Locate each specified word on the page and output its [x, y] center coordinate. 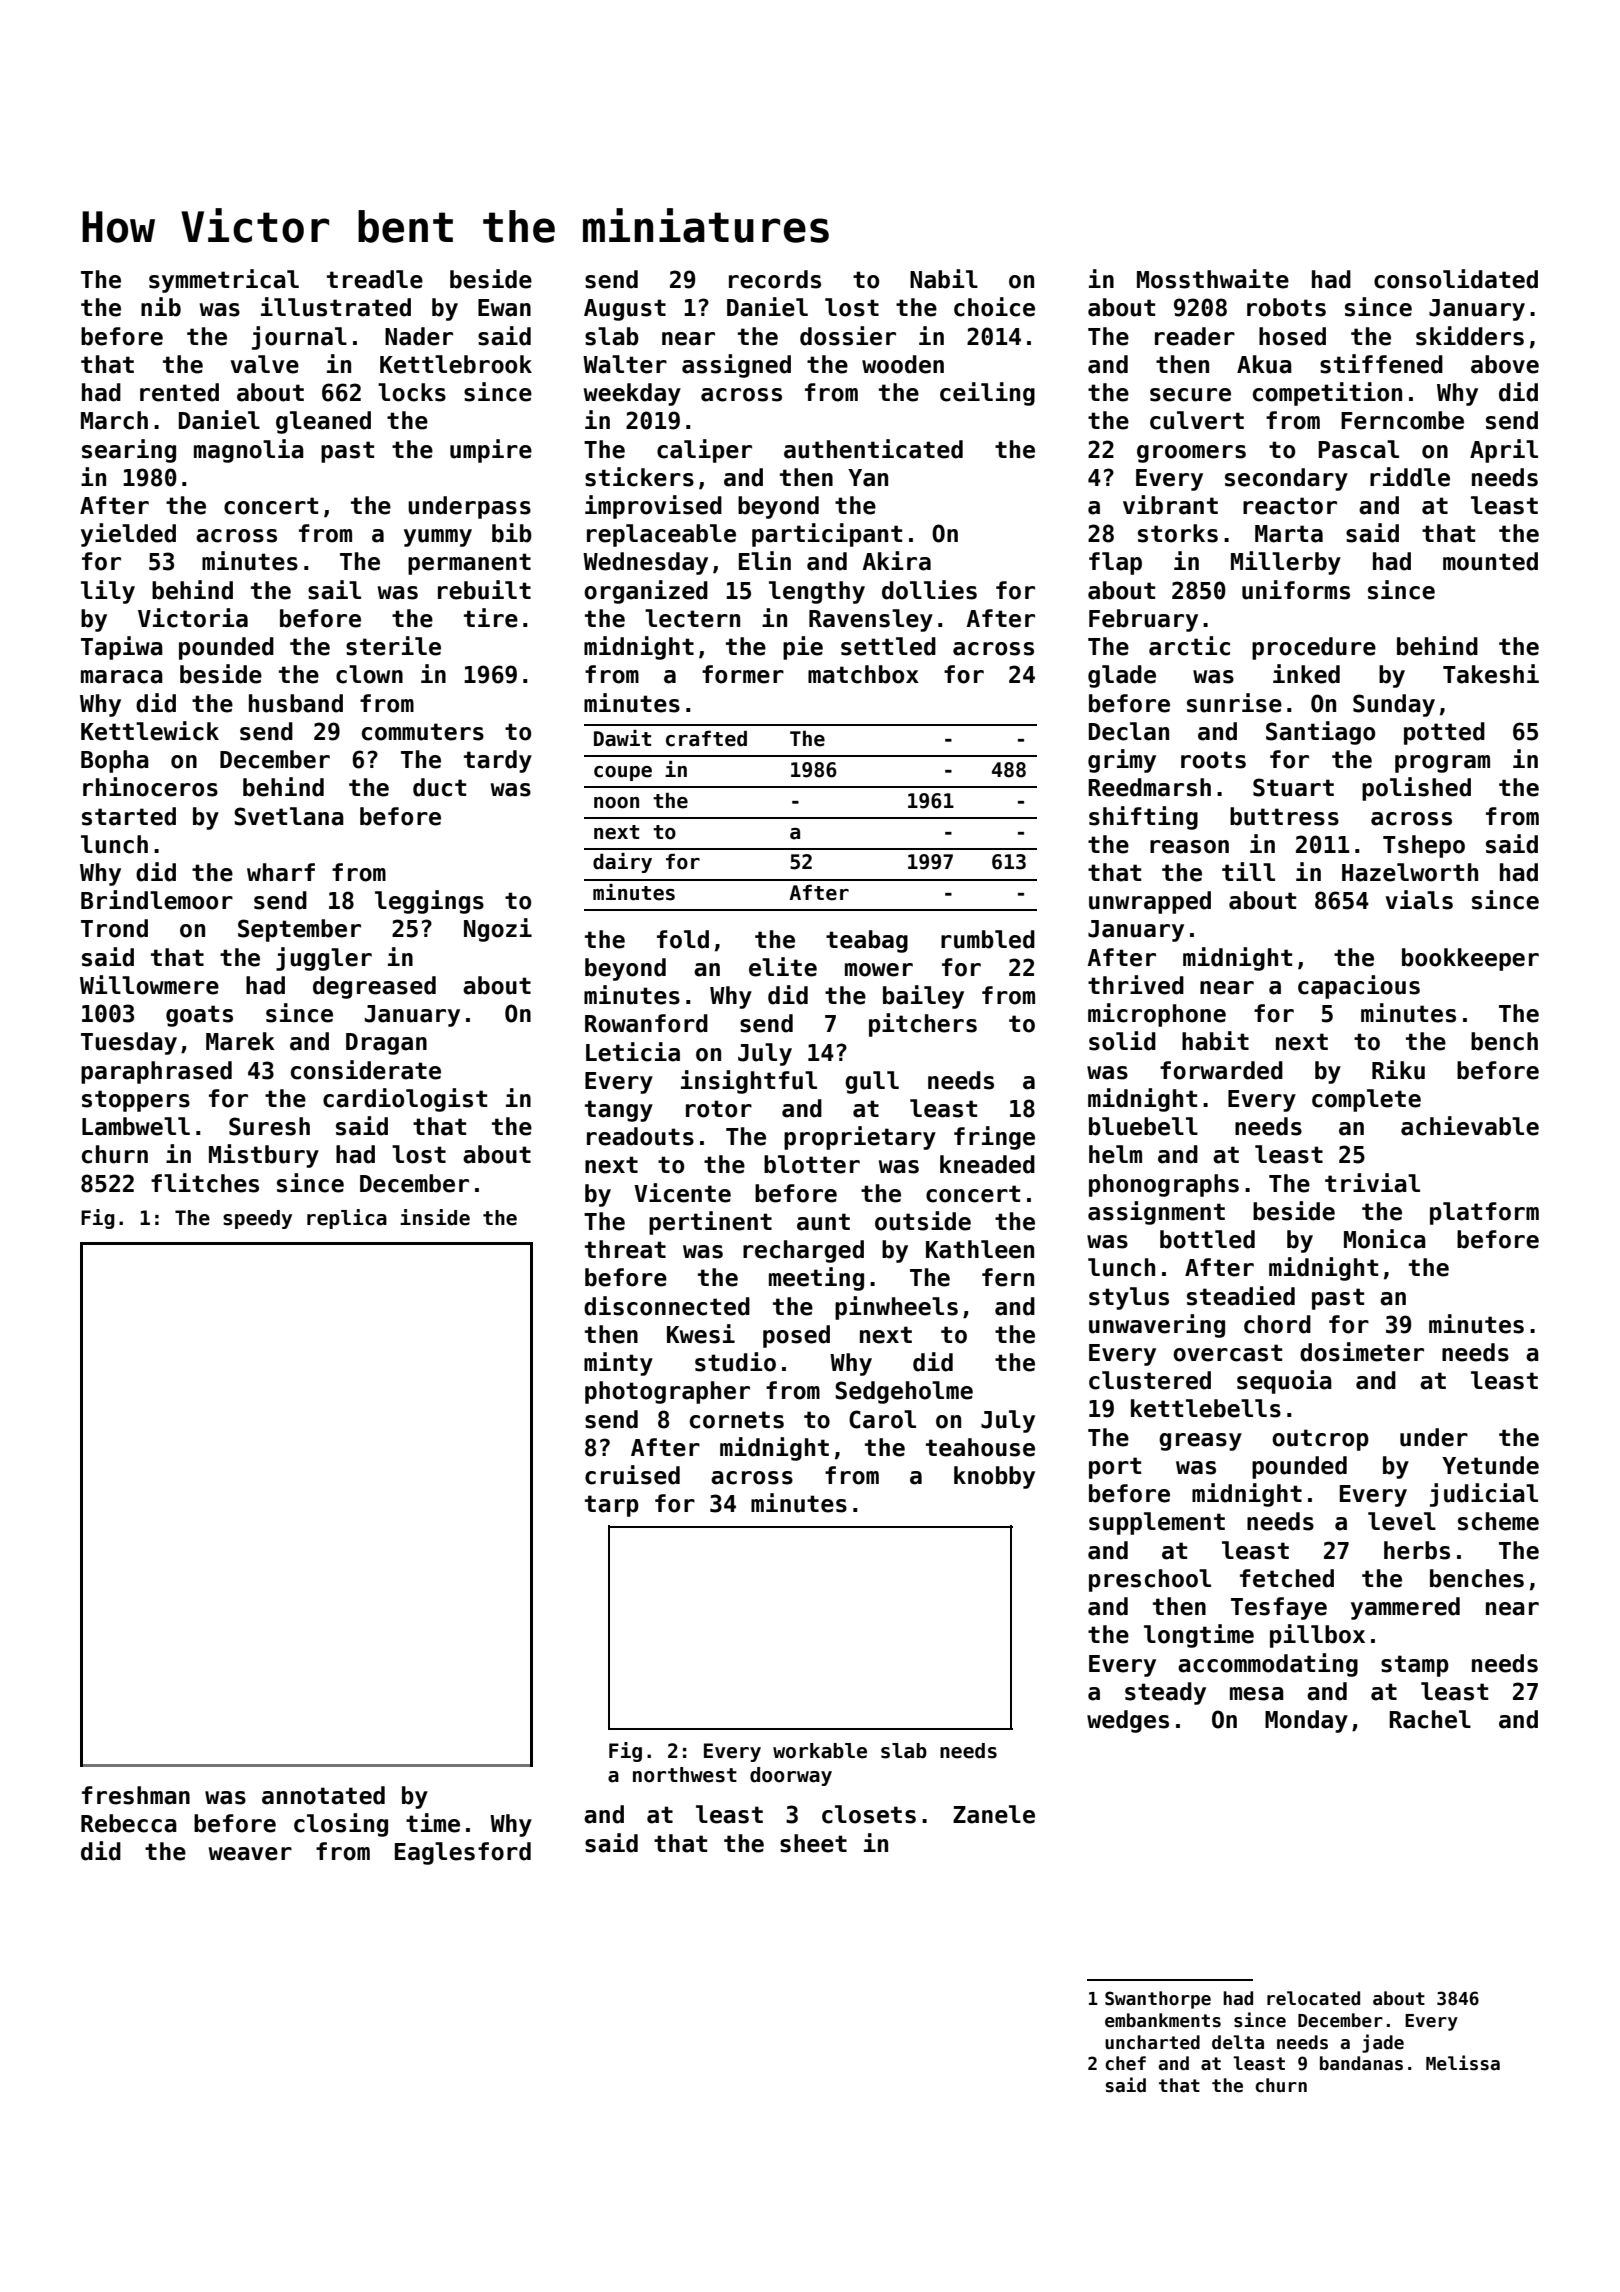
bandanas [1361, 2063]
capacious [1359, 987]
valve [264, 364]
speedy [257, 1219]
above [1505, 364]
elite [783, 967]
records [775, 279]
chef [1125, 2063]
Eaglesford [463, 1853]
